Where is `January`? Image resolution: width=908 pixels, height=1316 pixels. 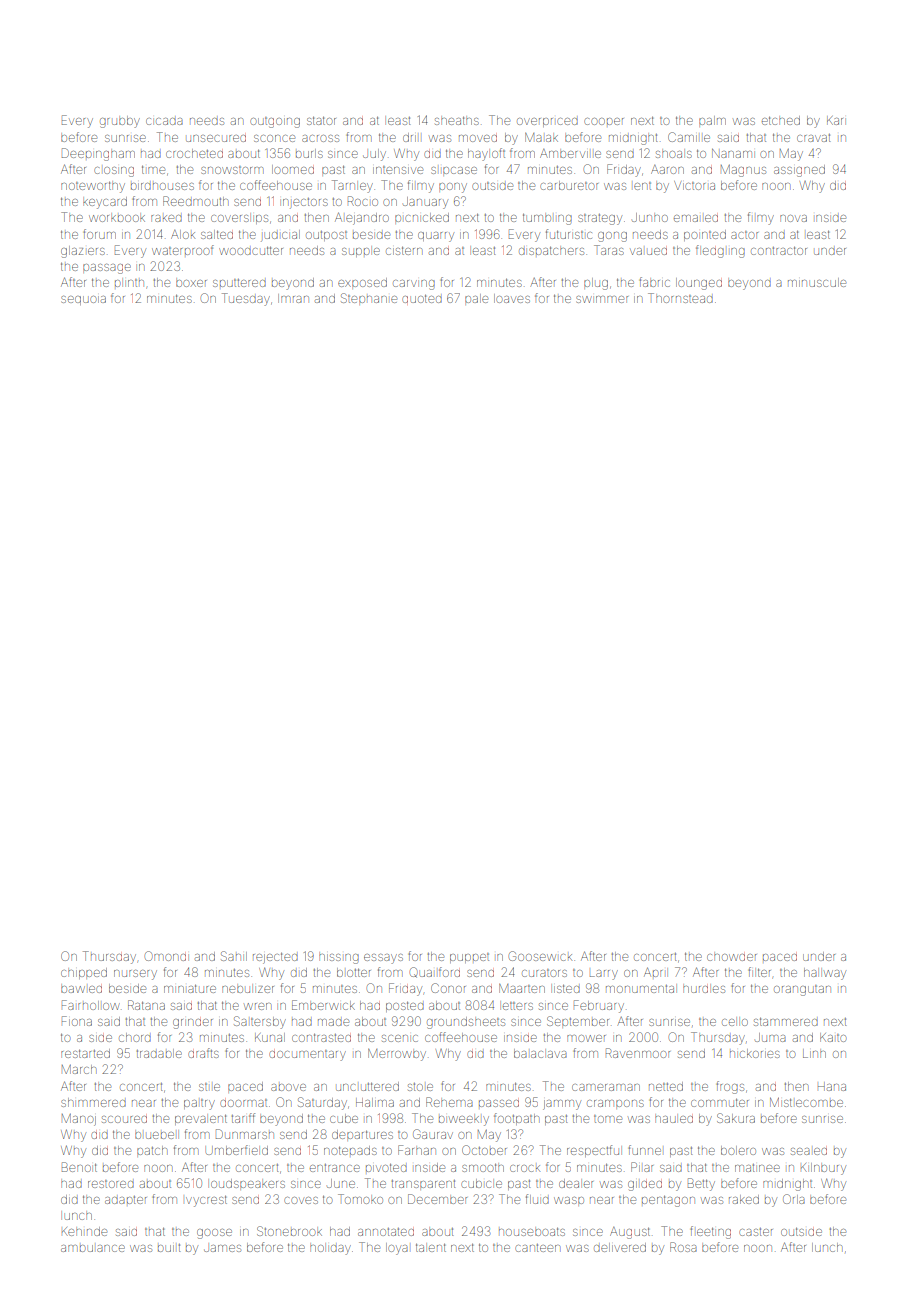 January is located at coordinates (425, 203).
